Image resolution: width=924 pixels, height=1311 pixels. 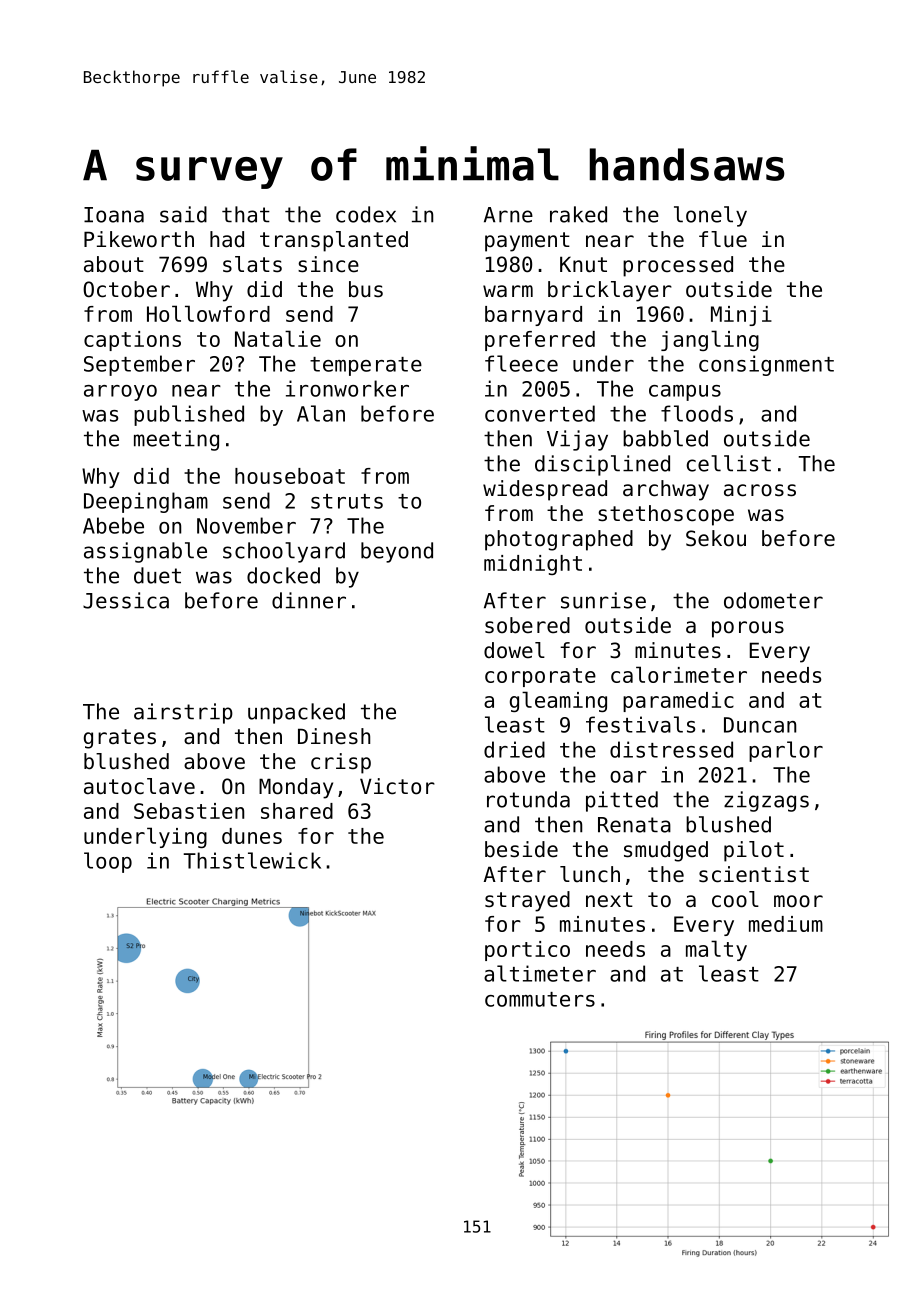 What do you see at coordinates (309, 600) in the screenshot?
I see `dinner` at bounding box center [309, 600].
